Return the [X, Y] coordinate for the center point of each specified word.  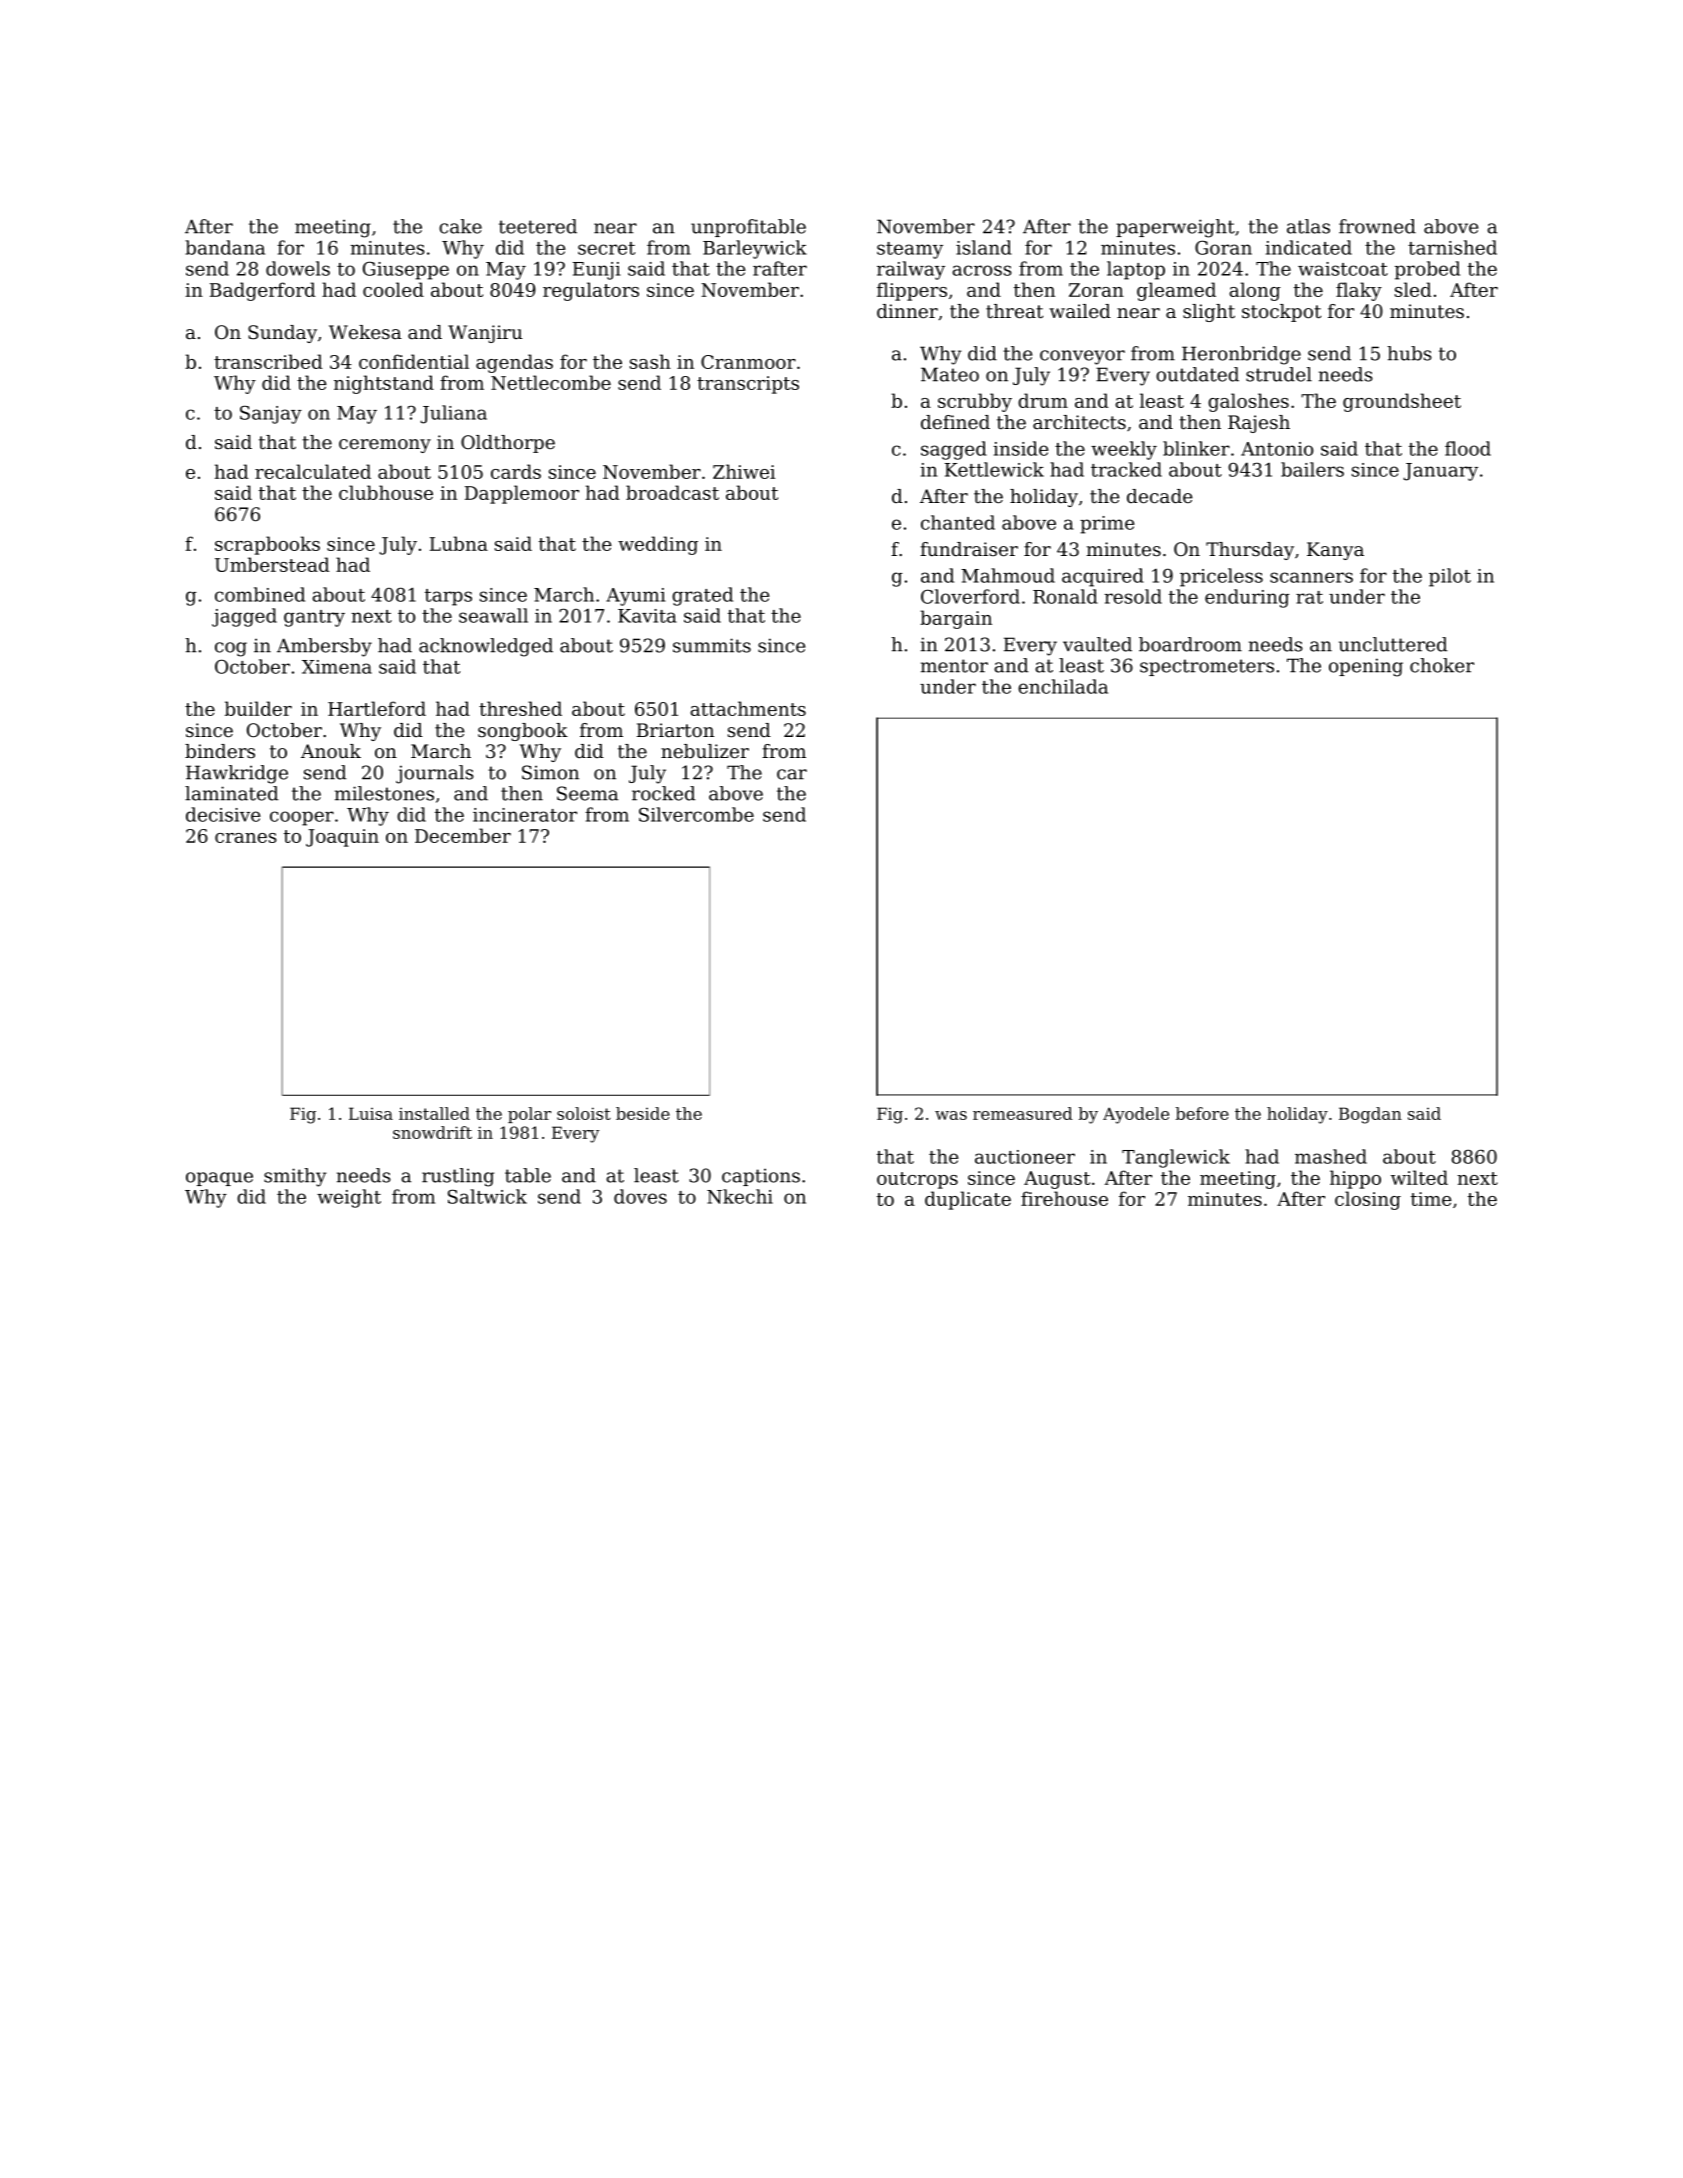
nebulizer [705, 751]
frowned [1377, 226]
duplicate [968, 1200]
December [463, 835]
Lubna [459, 543]
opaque [219, 1179]
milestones [384, 793]
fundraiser [969, 549]
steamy [910, 250]
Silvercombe [696, 814]
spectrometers [1207, 667]
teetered [538, 226]
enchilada [1063, 686]
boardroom [1190, 644]
